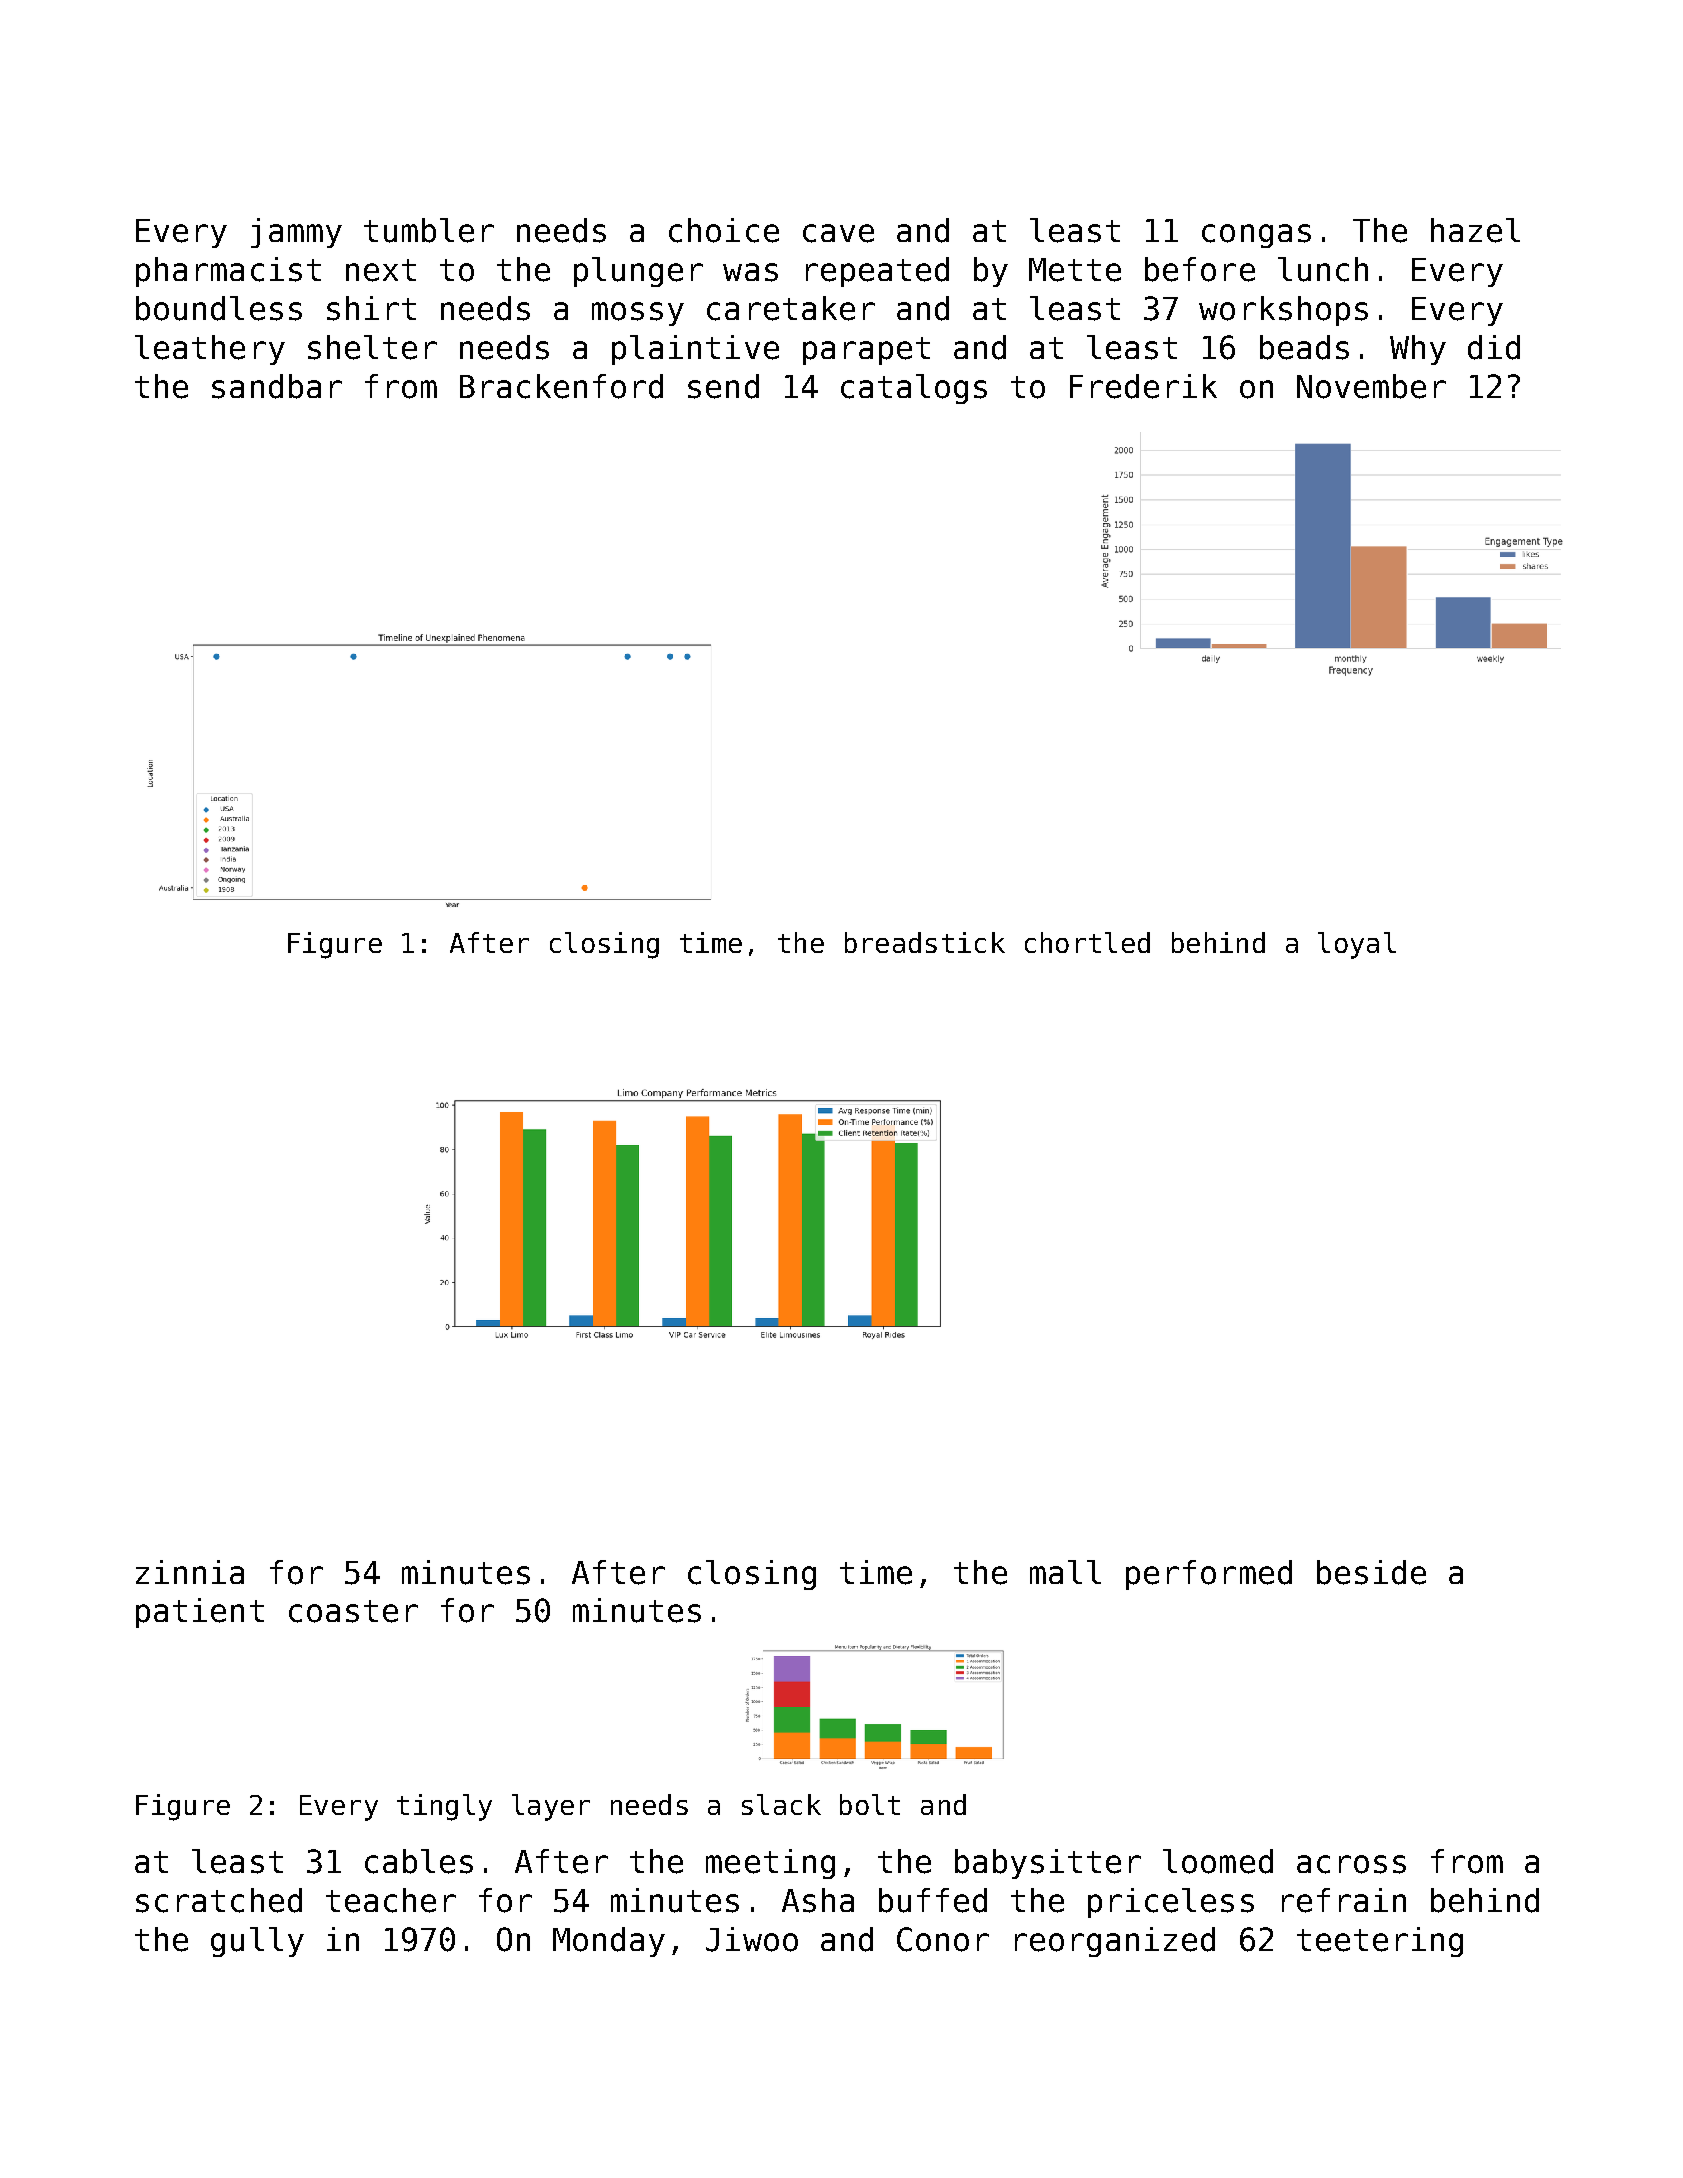 The height and width of the screenshot is (2178, 1683). What do you see at coordinates (1209, 1575) in the screenshot?
I see `performed` at bounding box center [1209, 1575].
